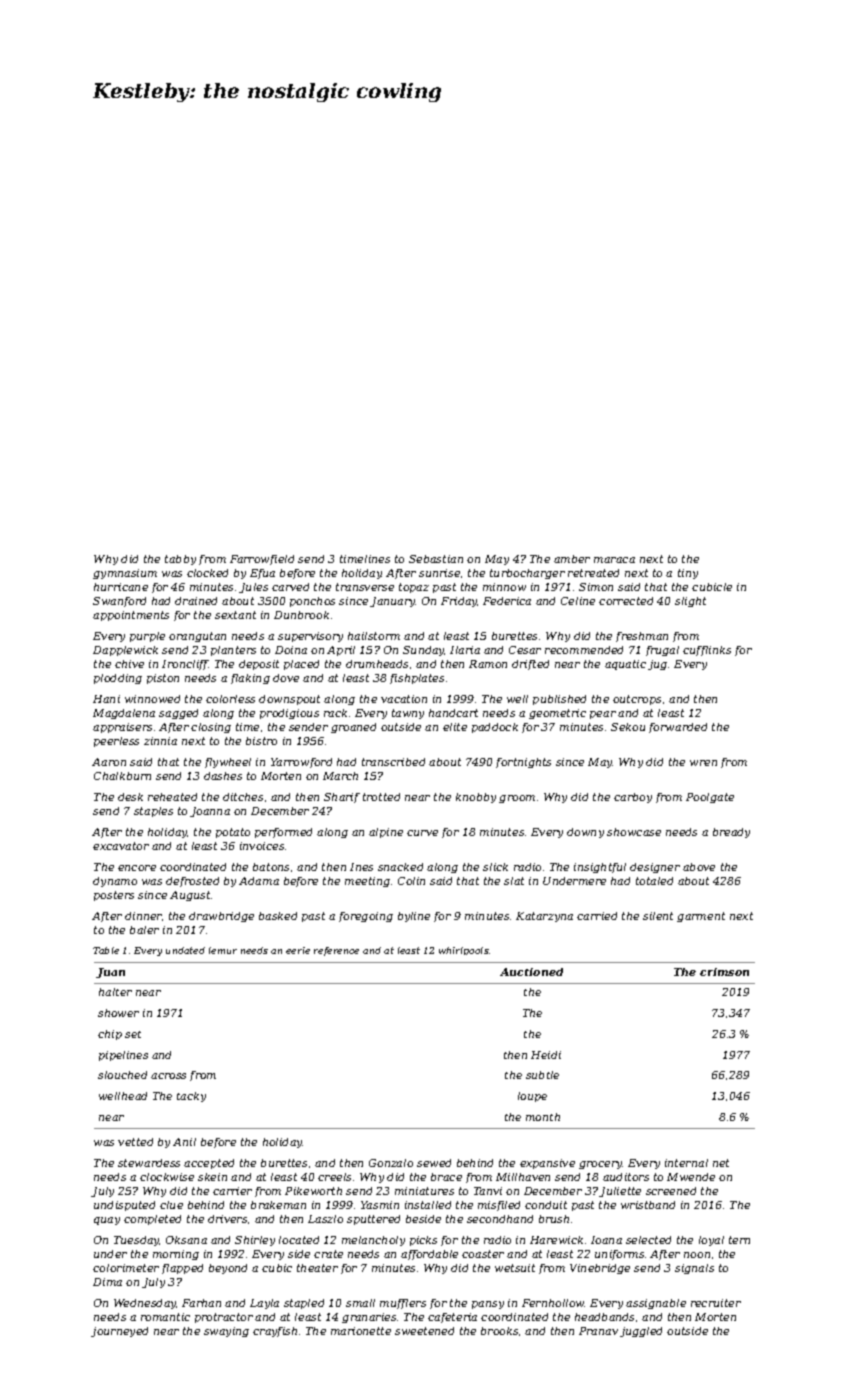 This page has height=1400, width=849. I want to click on Federica, so click(507, 601).
